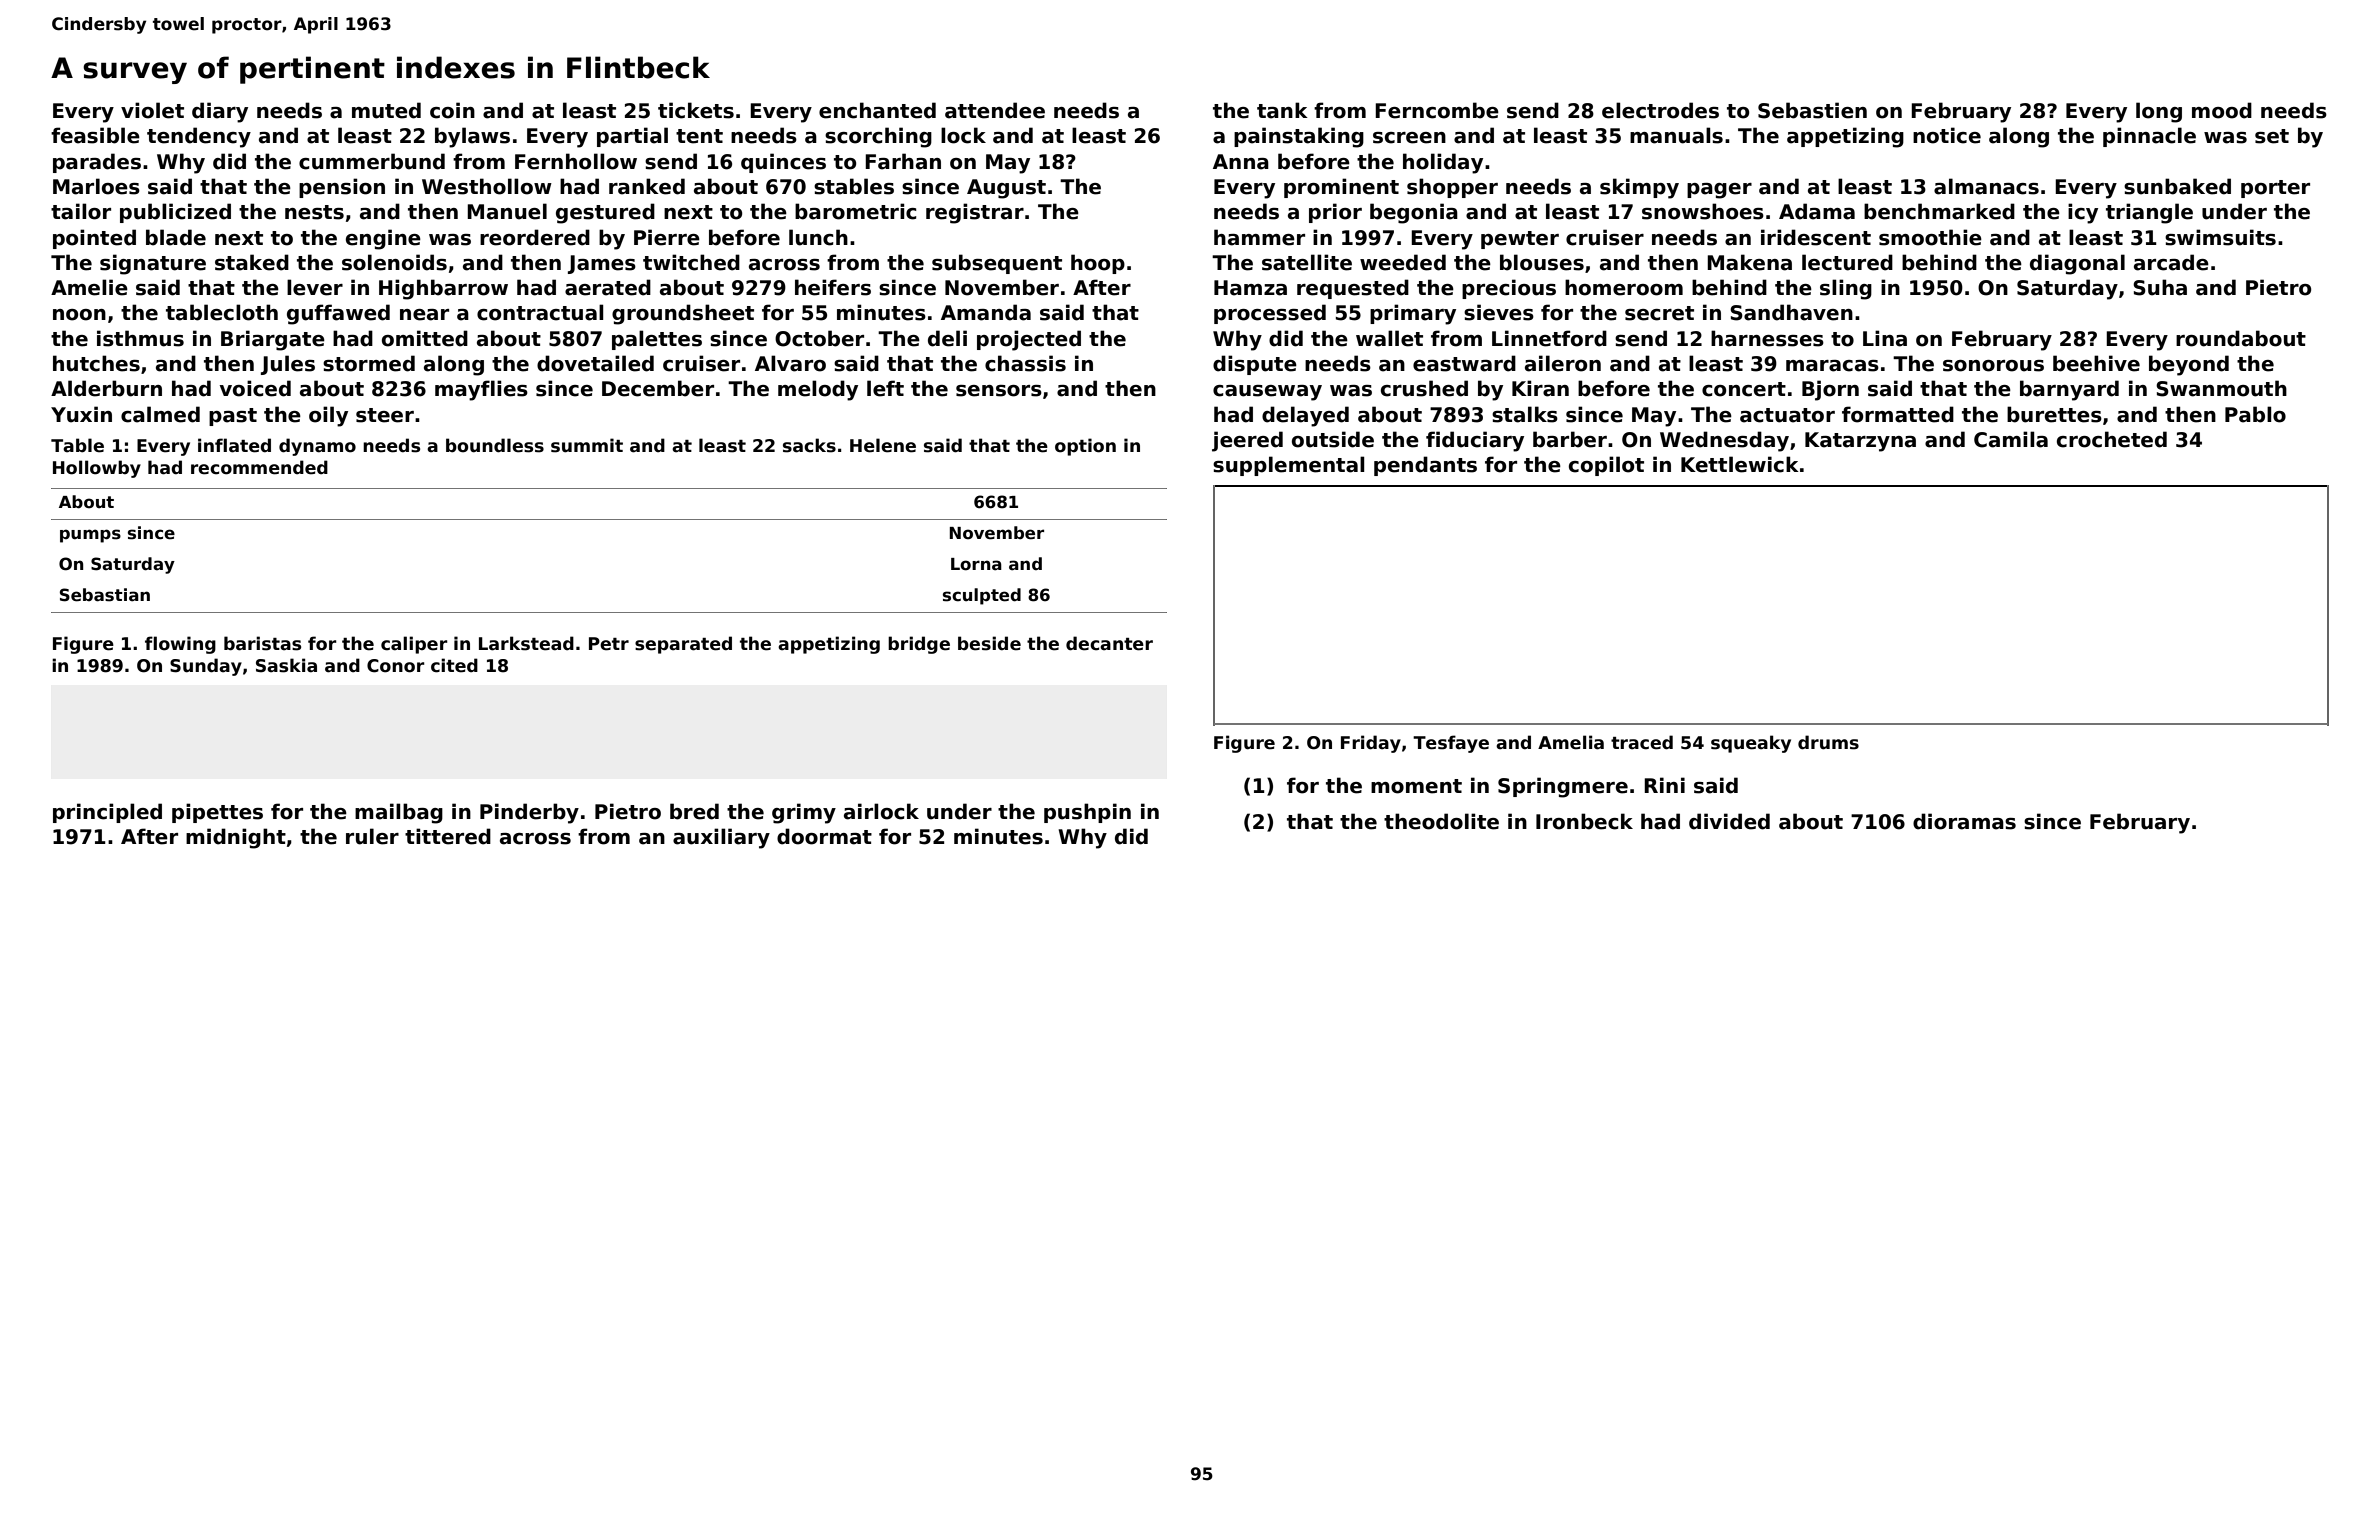  What do you see at coordinates (1749, 262) in the document?
I see `Makena` at bounding box center [1749, 262].
